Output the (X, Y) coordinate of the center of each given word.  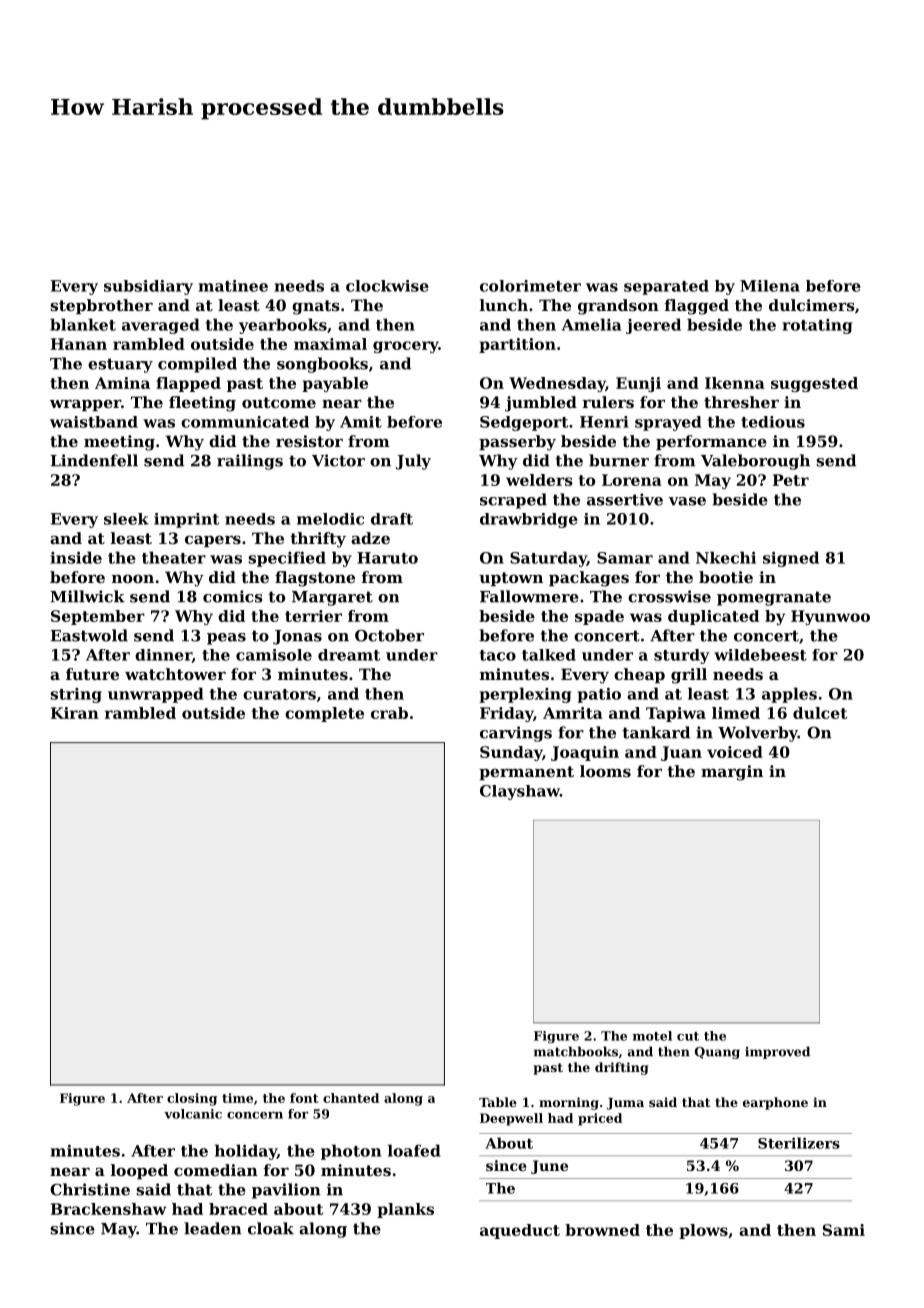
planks (405, 1210)
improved (777, 1052)
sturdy (681, 656)
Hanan (79, 344)
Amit (361, 422)
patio (599, 695)
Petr (791, 480)
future (92, 674)
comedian (216, 1170)
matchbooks (576, 1051)
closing (192, 1099)
